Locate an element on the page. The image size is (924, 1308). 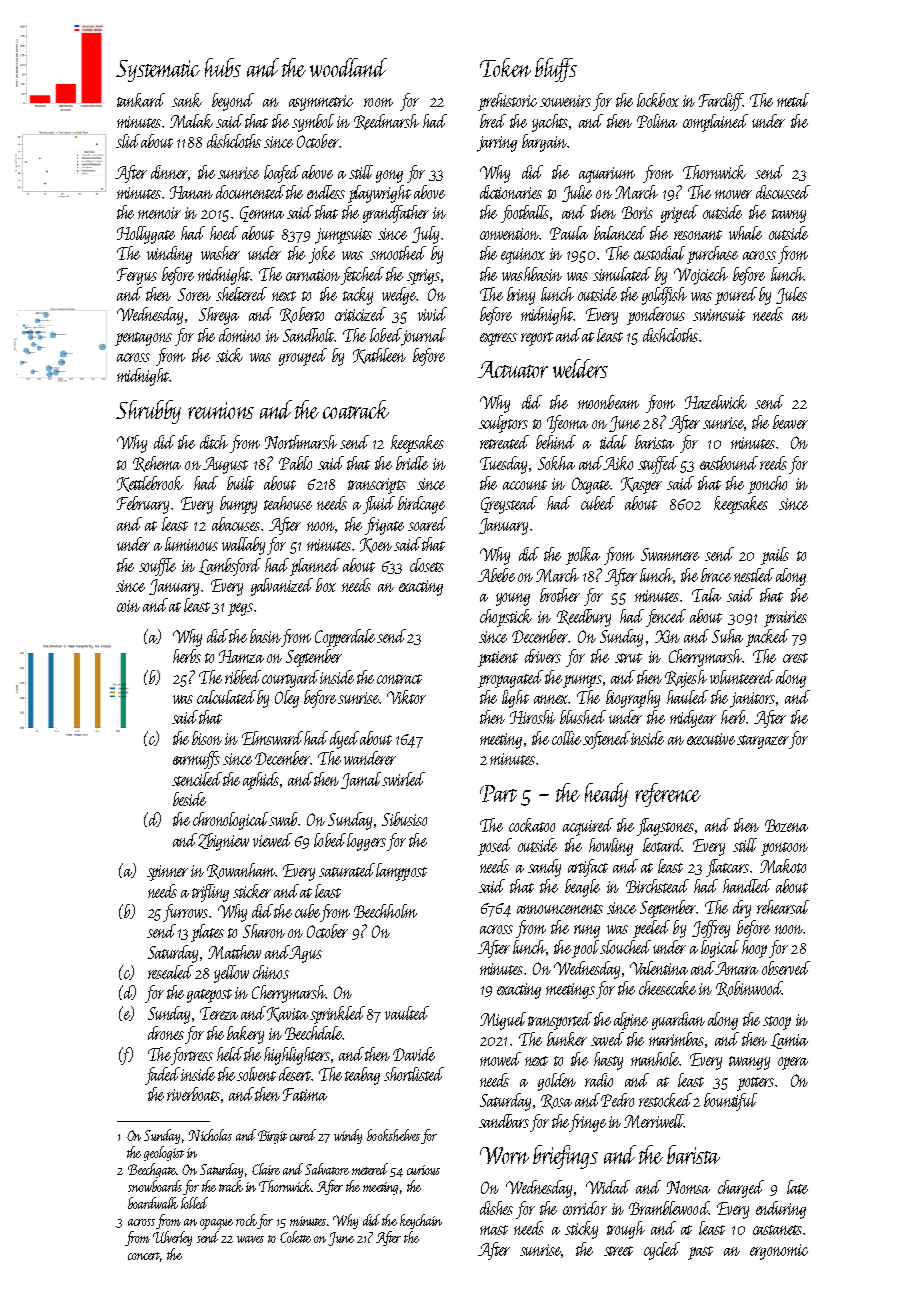
woodland is located at coordinates (348, 67).
